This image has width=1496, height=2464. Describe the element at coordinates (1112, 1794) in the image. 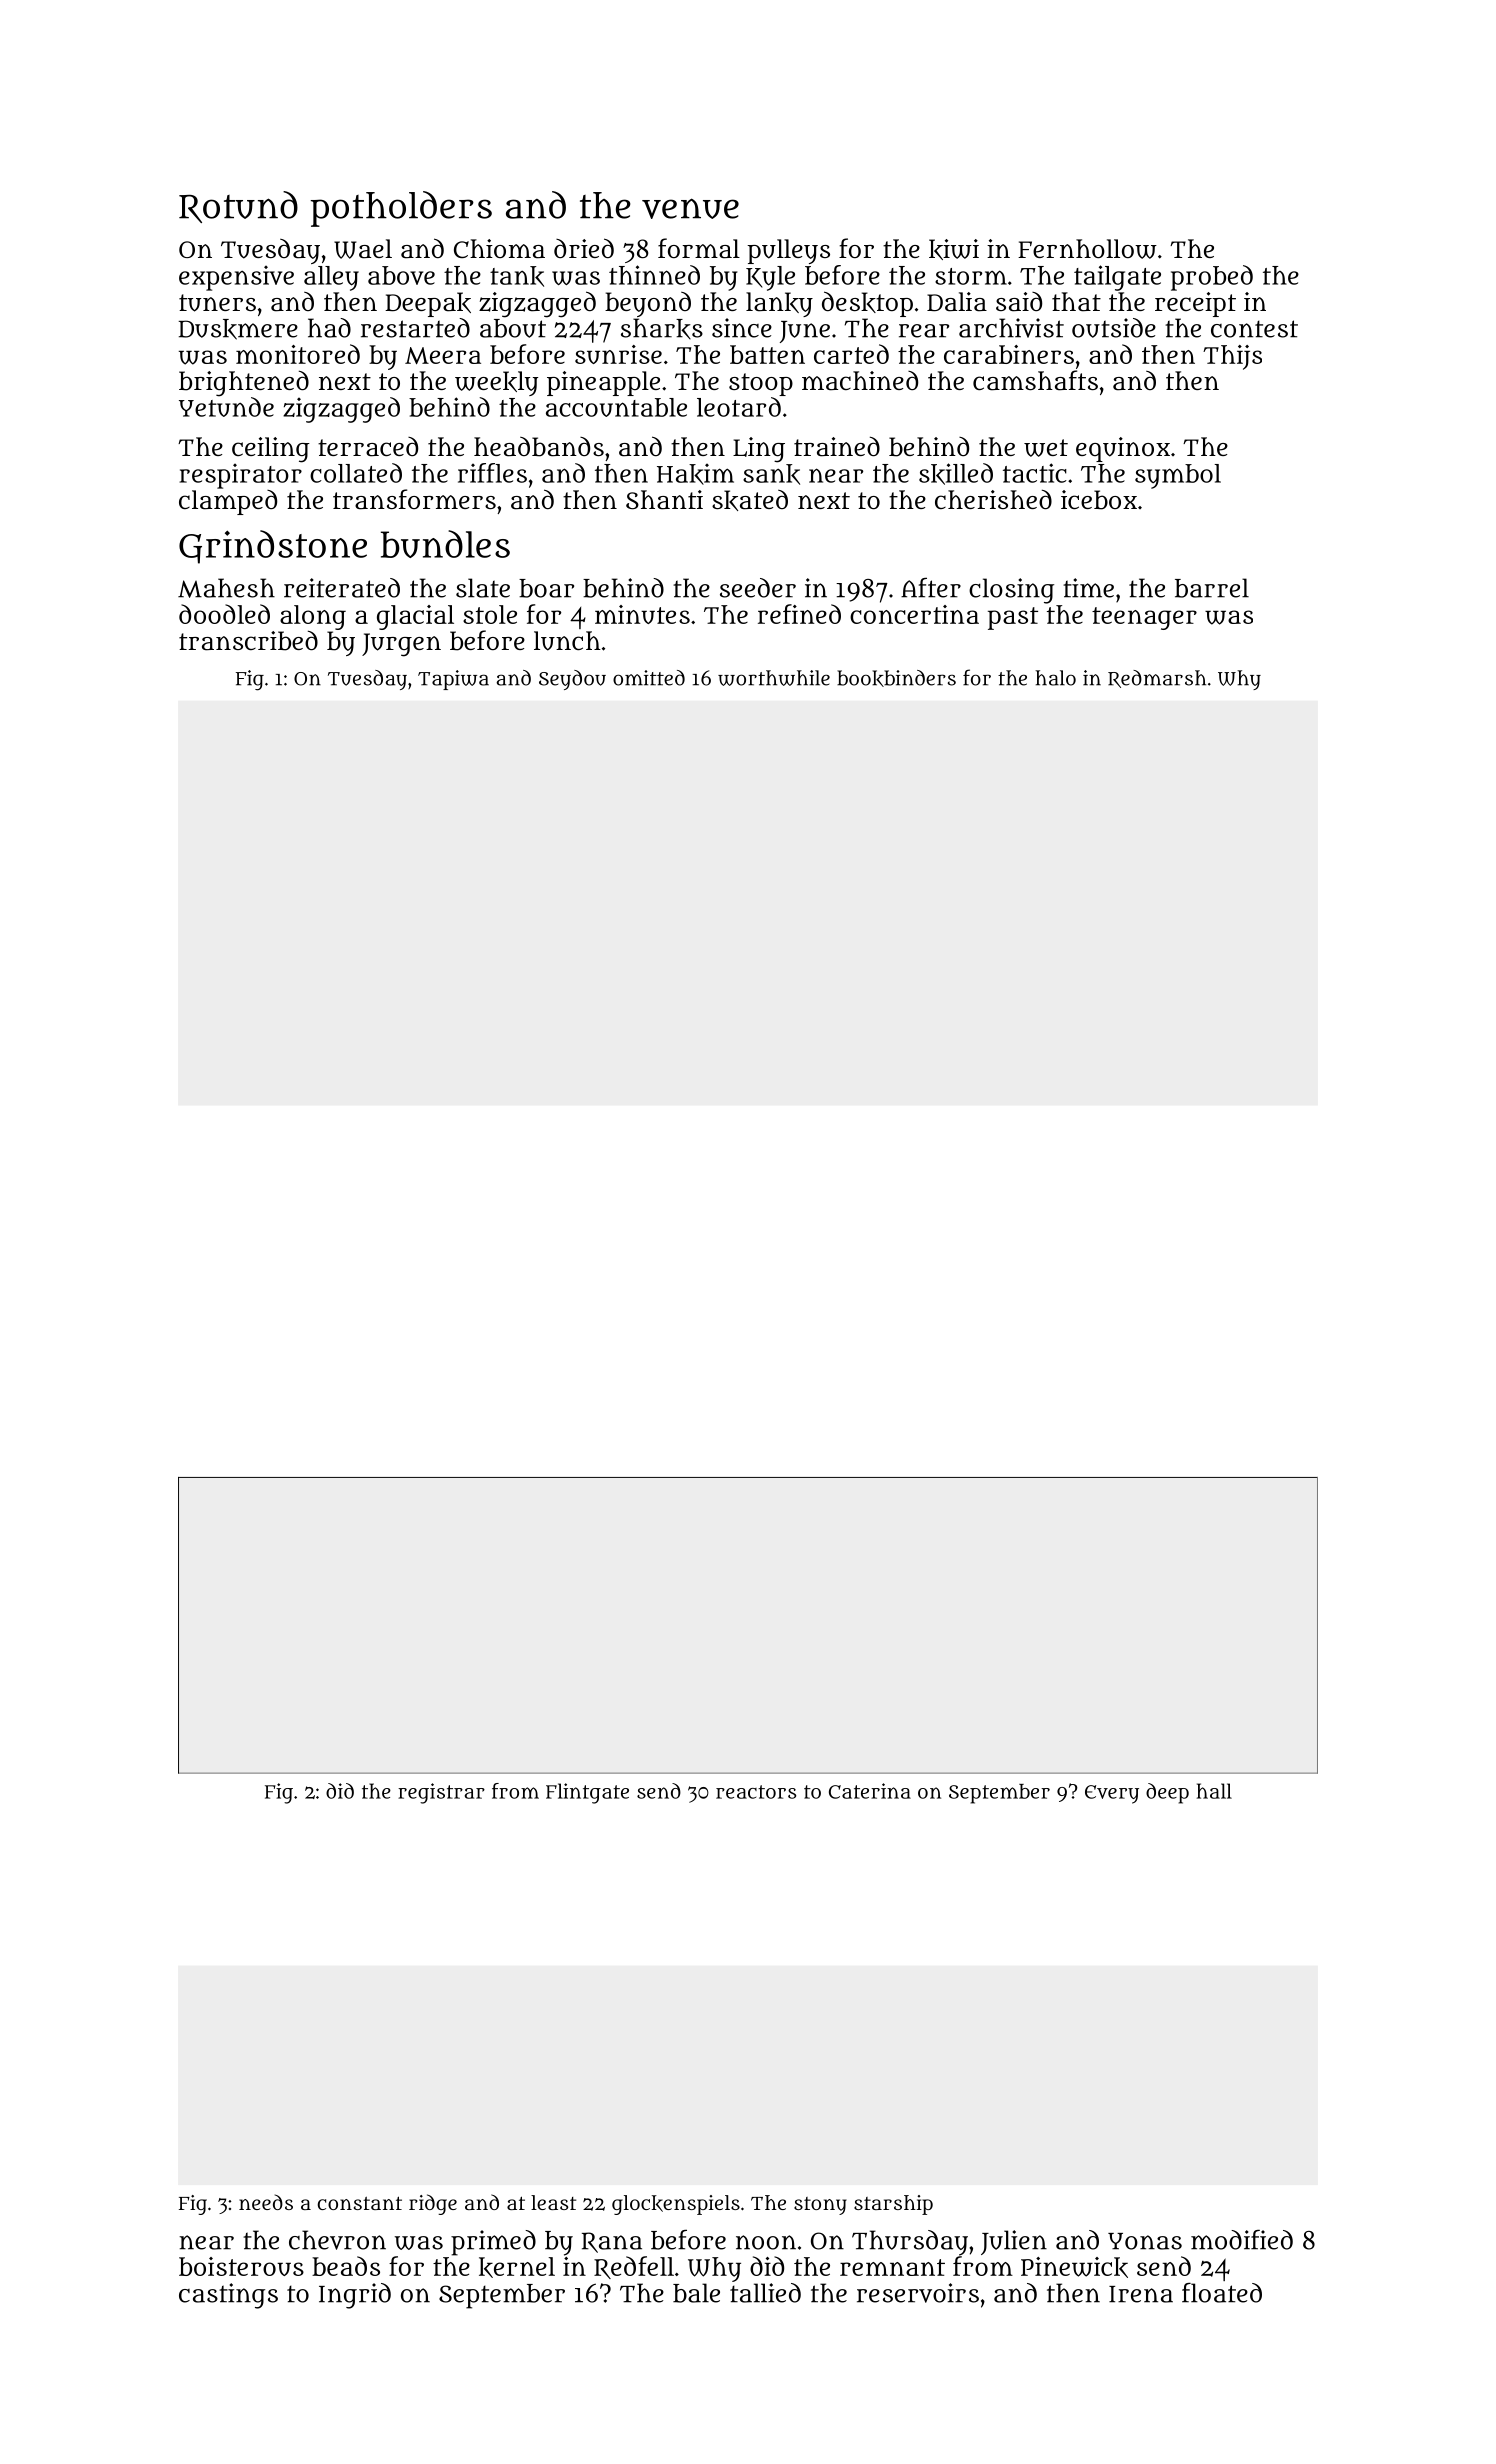

I see `Every` at that location.
